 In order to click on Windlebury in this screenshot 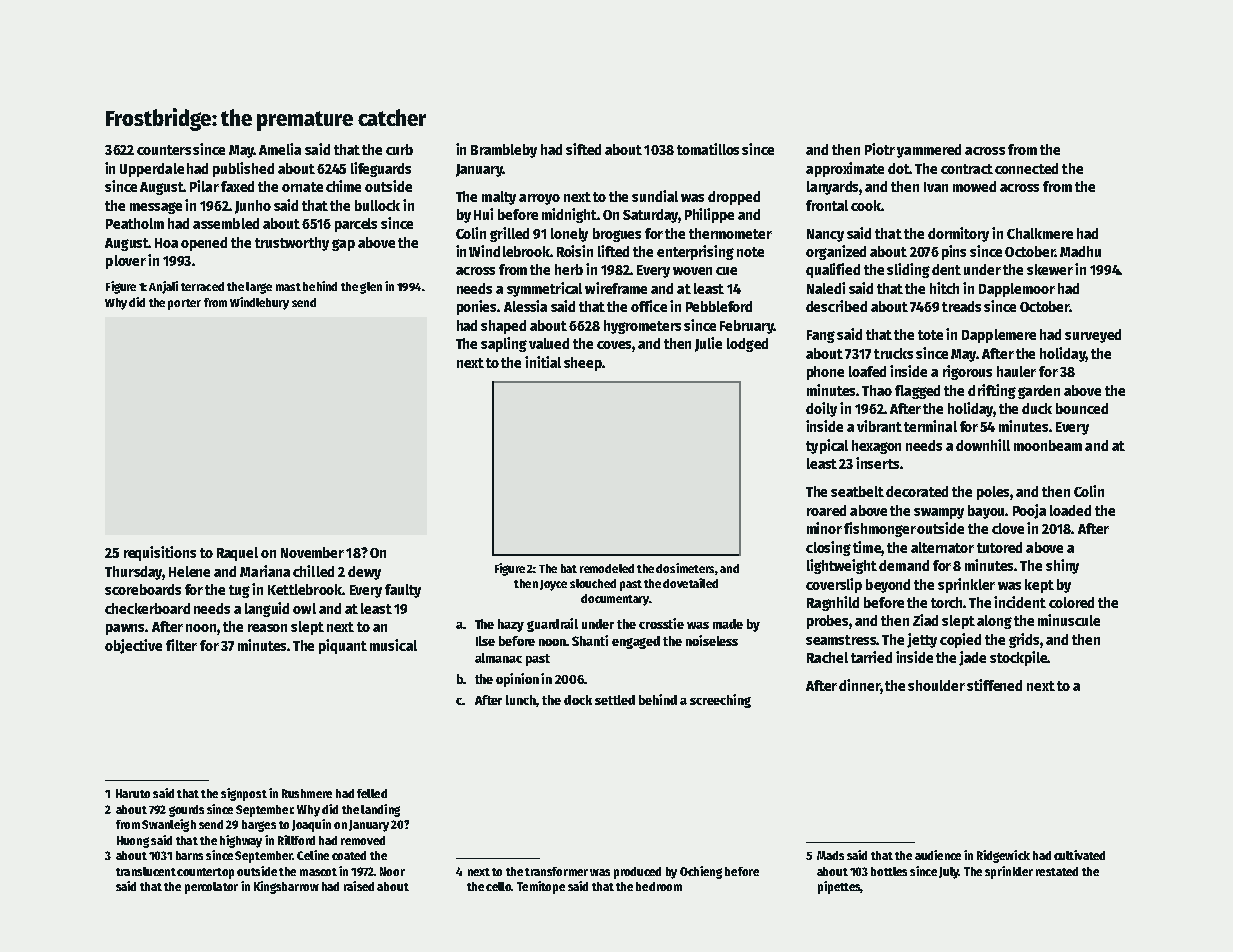, I will do `click(259, 303)`.
